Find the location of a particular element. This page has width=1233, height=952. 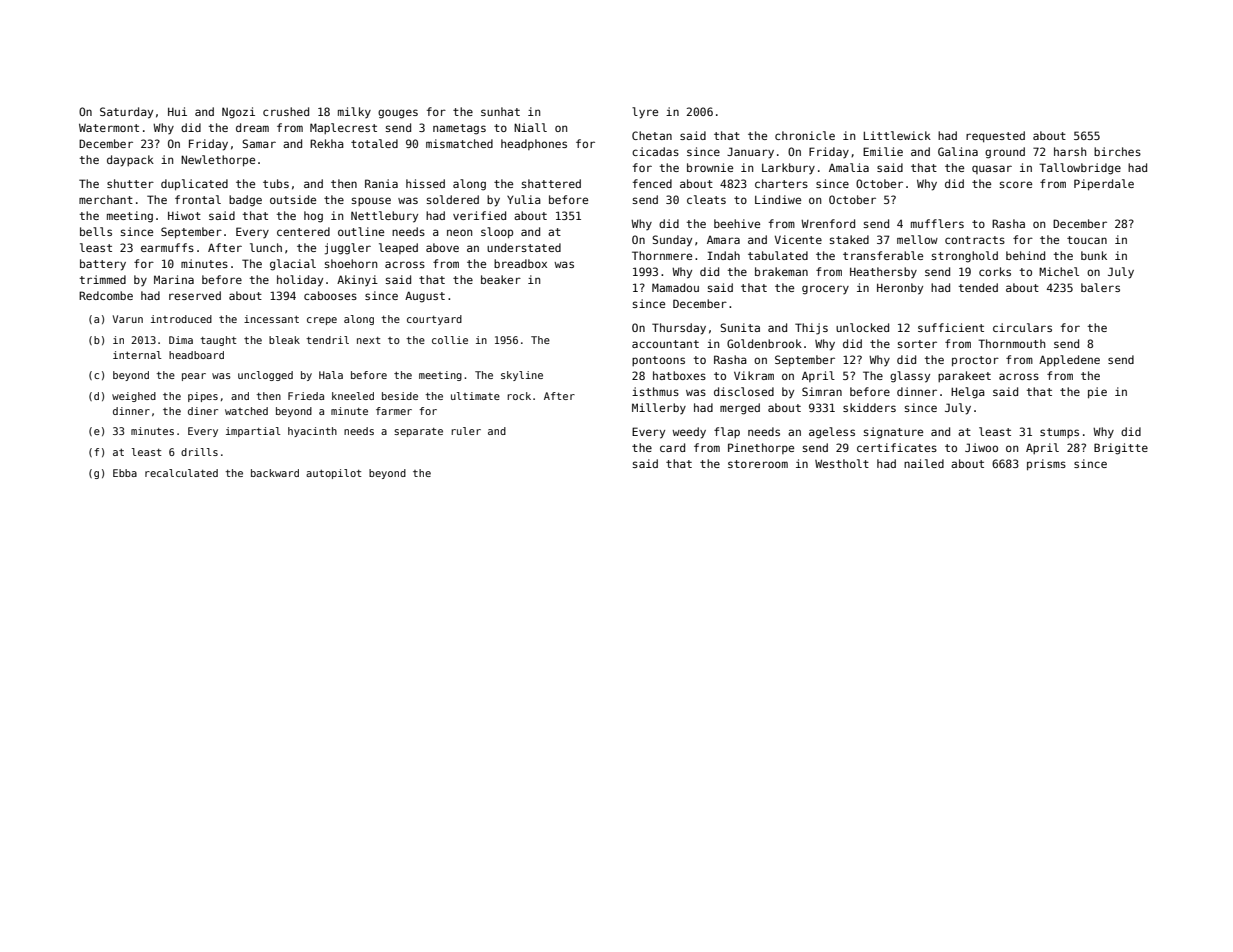

Hiwot is located at coordinates (184, 215).
